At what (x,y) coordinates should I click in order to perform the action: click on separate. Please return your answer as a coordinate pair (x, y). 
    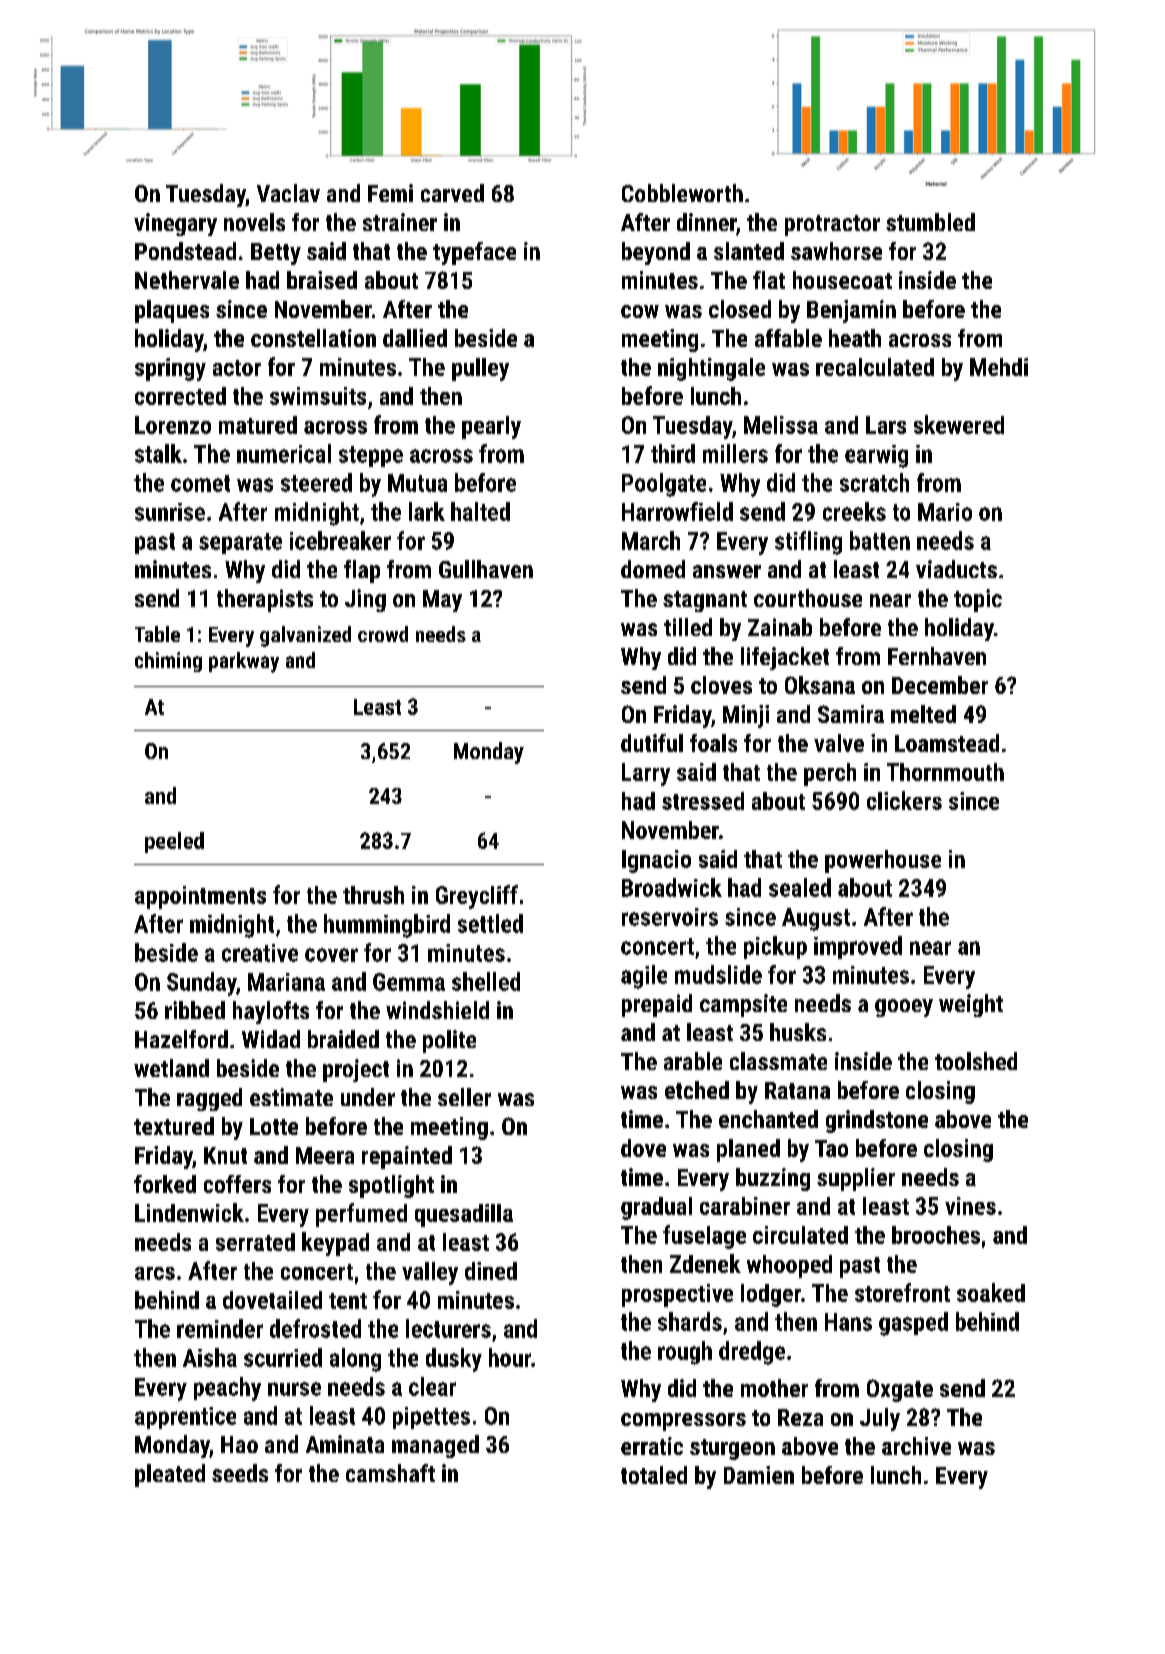
    Looking at the image, I should click on (240, 543).
